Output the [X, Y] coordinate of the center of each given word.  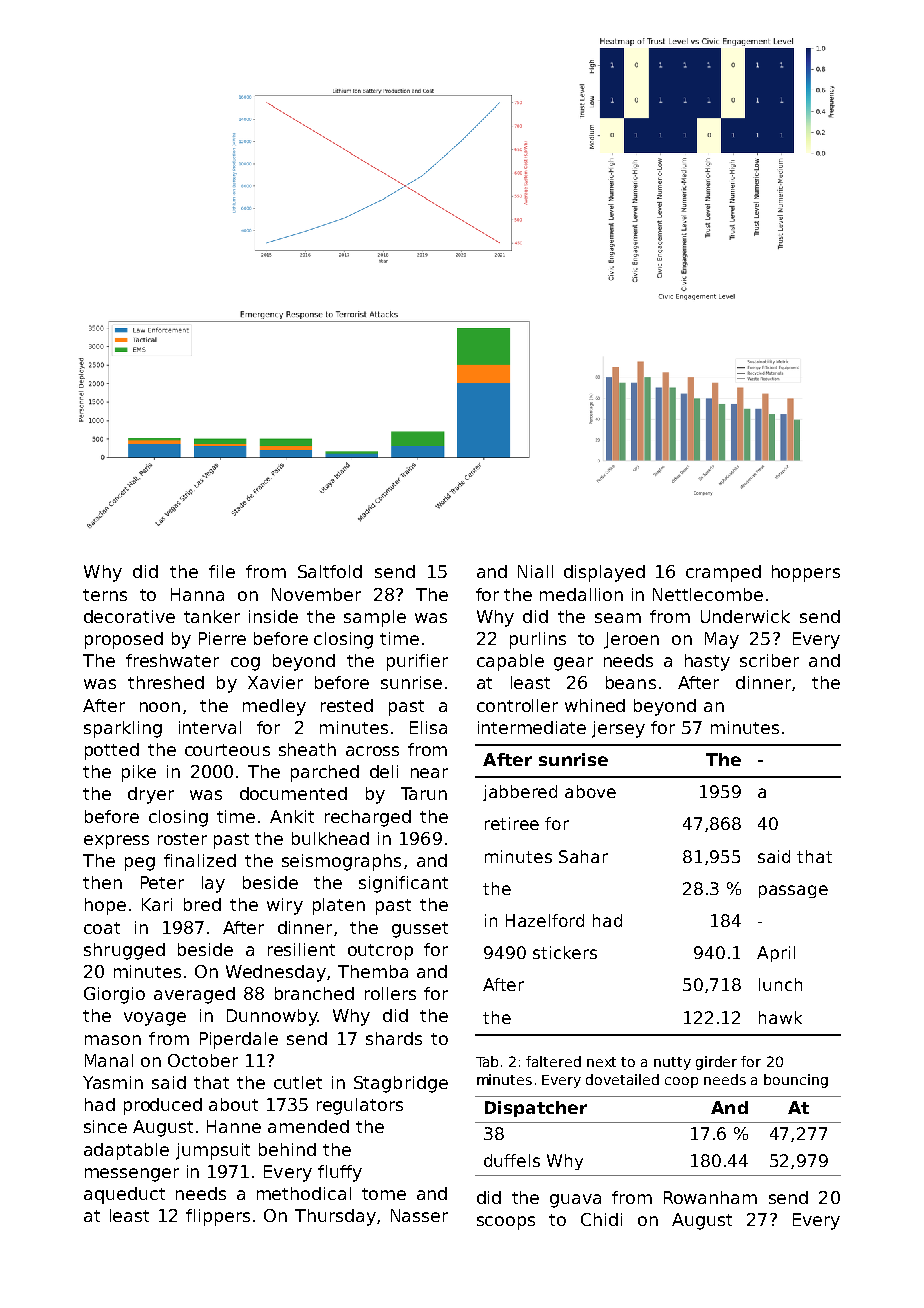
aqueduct [124, 1195]
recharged [368, 818]
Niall [535, 571]
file [222, 571]
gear [573, 664]
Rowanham [710, 1197]
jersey [618, 729]
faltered [553, 1061]
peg [140, 864]
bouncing [796, 1081]
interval [210, 727]
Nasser [419, 1215]
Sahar [583, 856]
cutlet [298, 1082]
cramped [723, 573]
